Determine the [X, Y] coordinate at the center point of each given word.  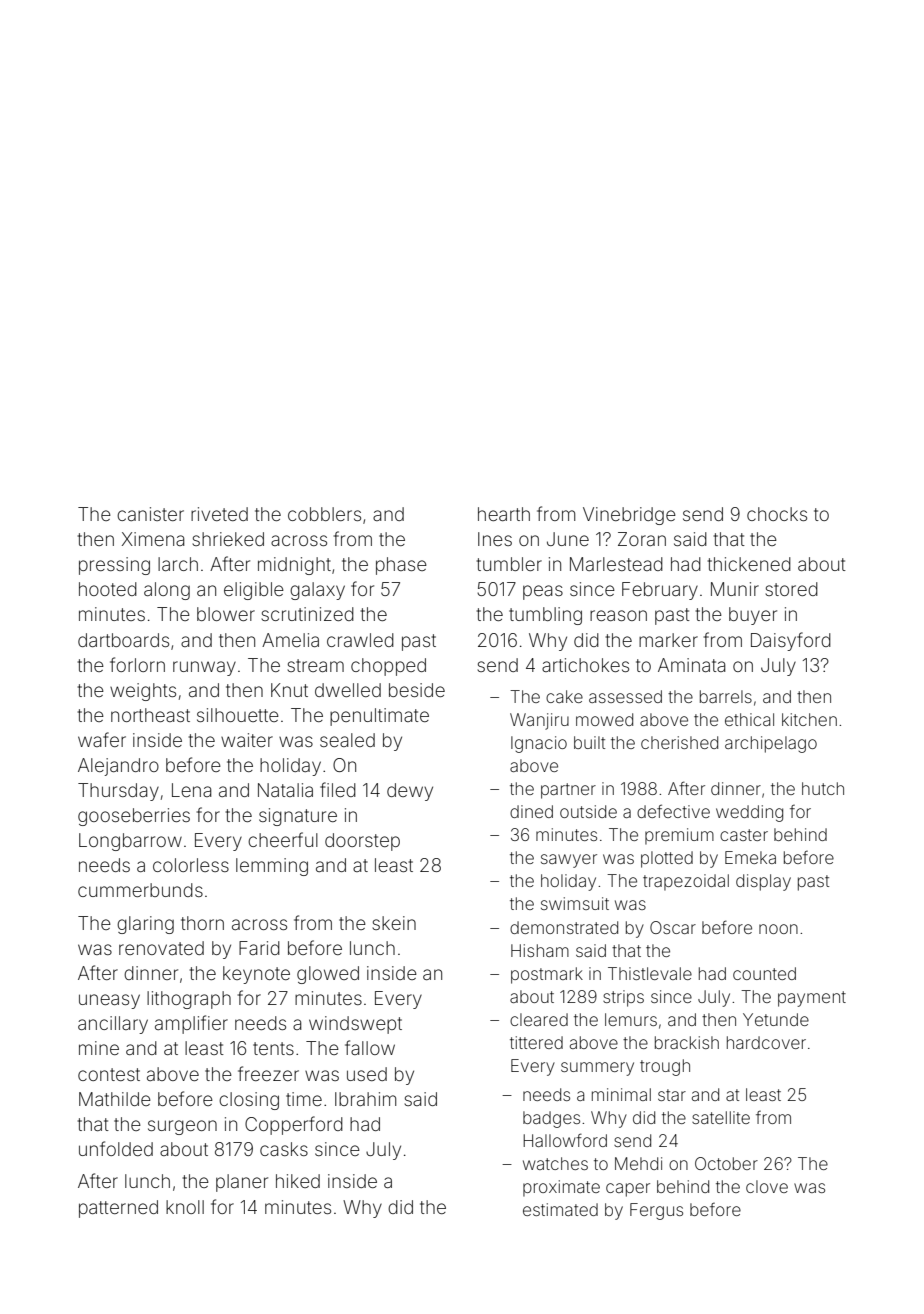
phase [401, 566]
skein [394, 923]
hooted [108, 589]
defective [673, 811]
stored [792, 589]
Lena [192, 790]
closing [249, 1101]
